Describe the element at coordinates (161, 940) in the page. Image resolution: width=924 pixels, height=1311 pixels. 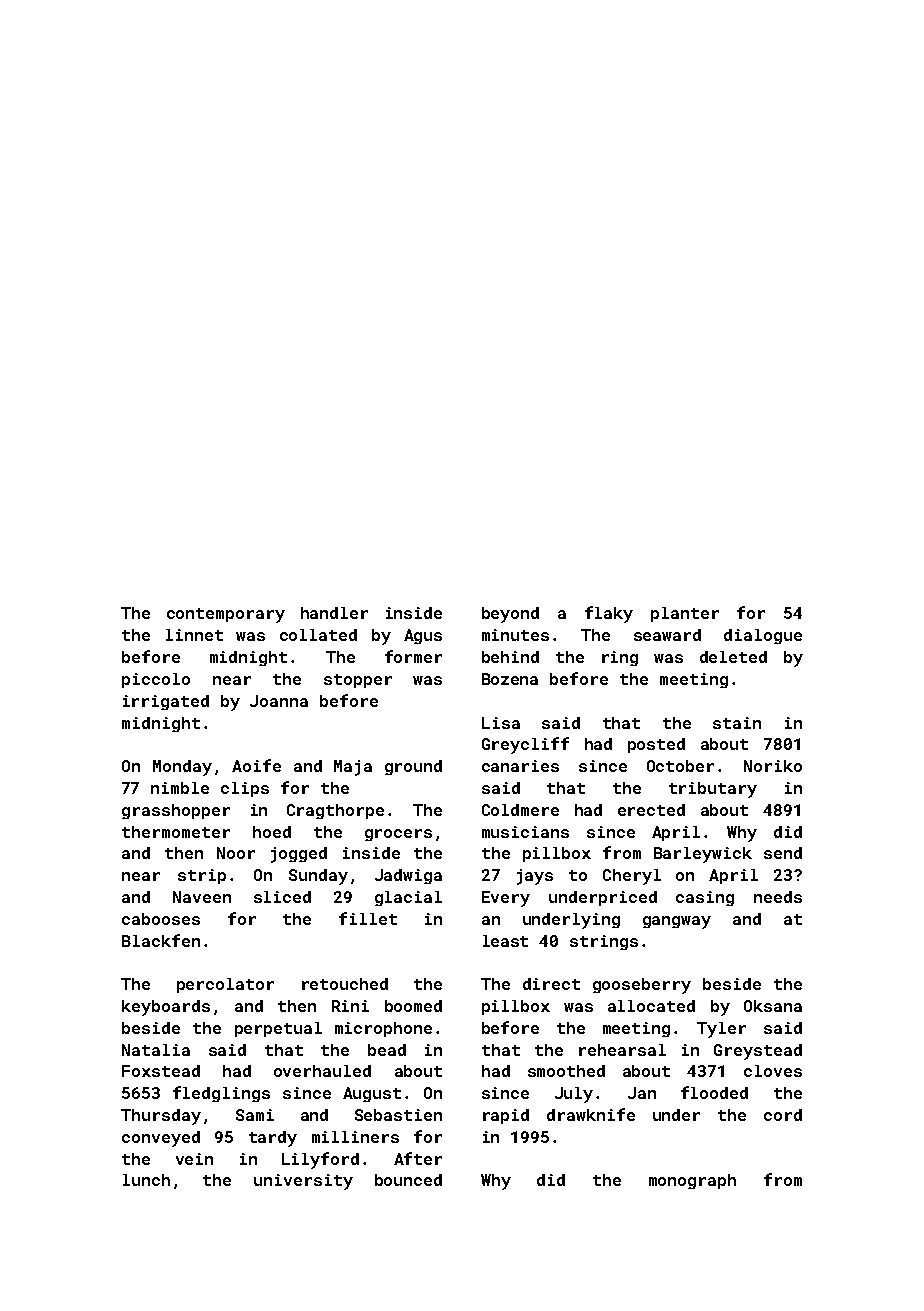
I see `Blackfen` at that location.
